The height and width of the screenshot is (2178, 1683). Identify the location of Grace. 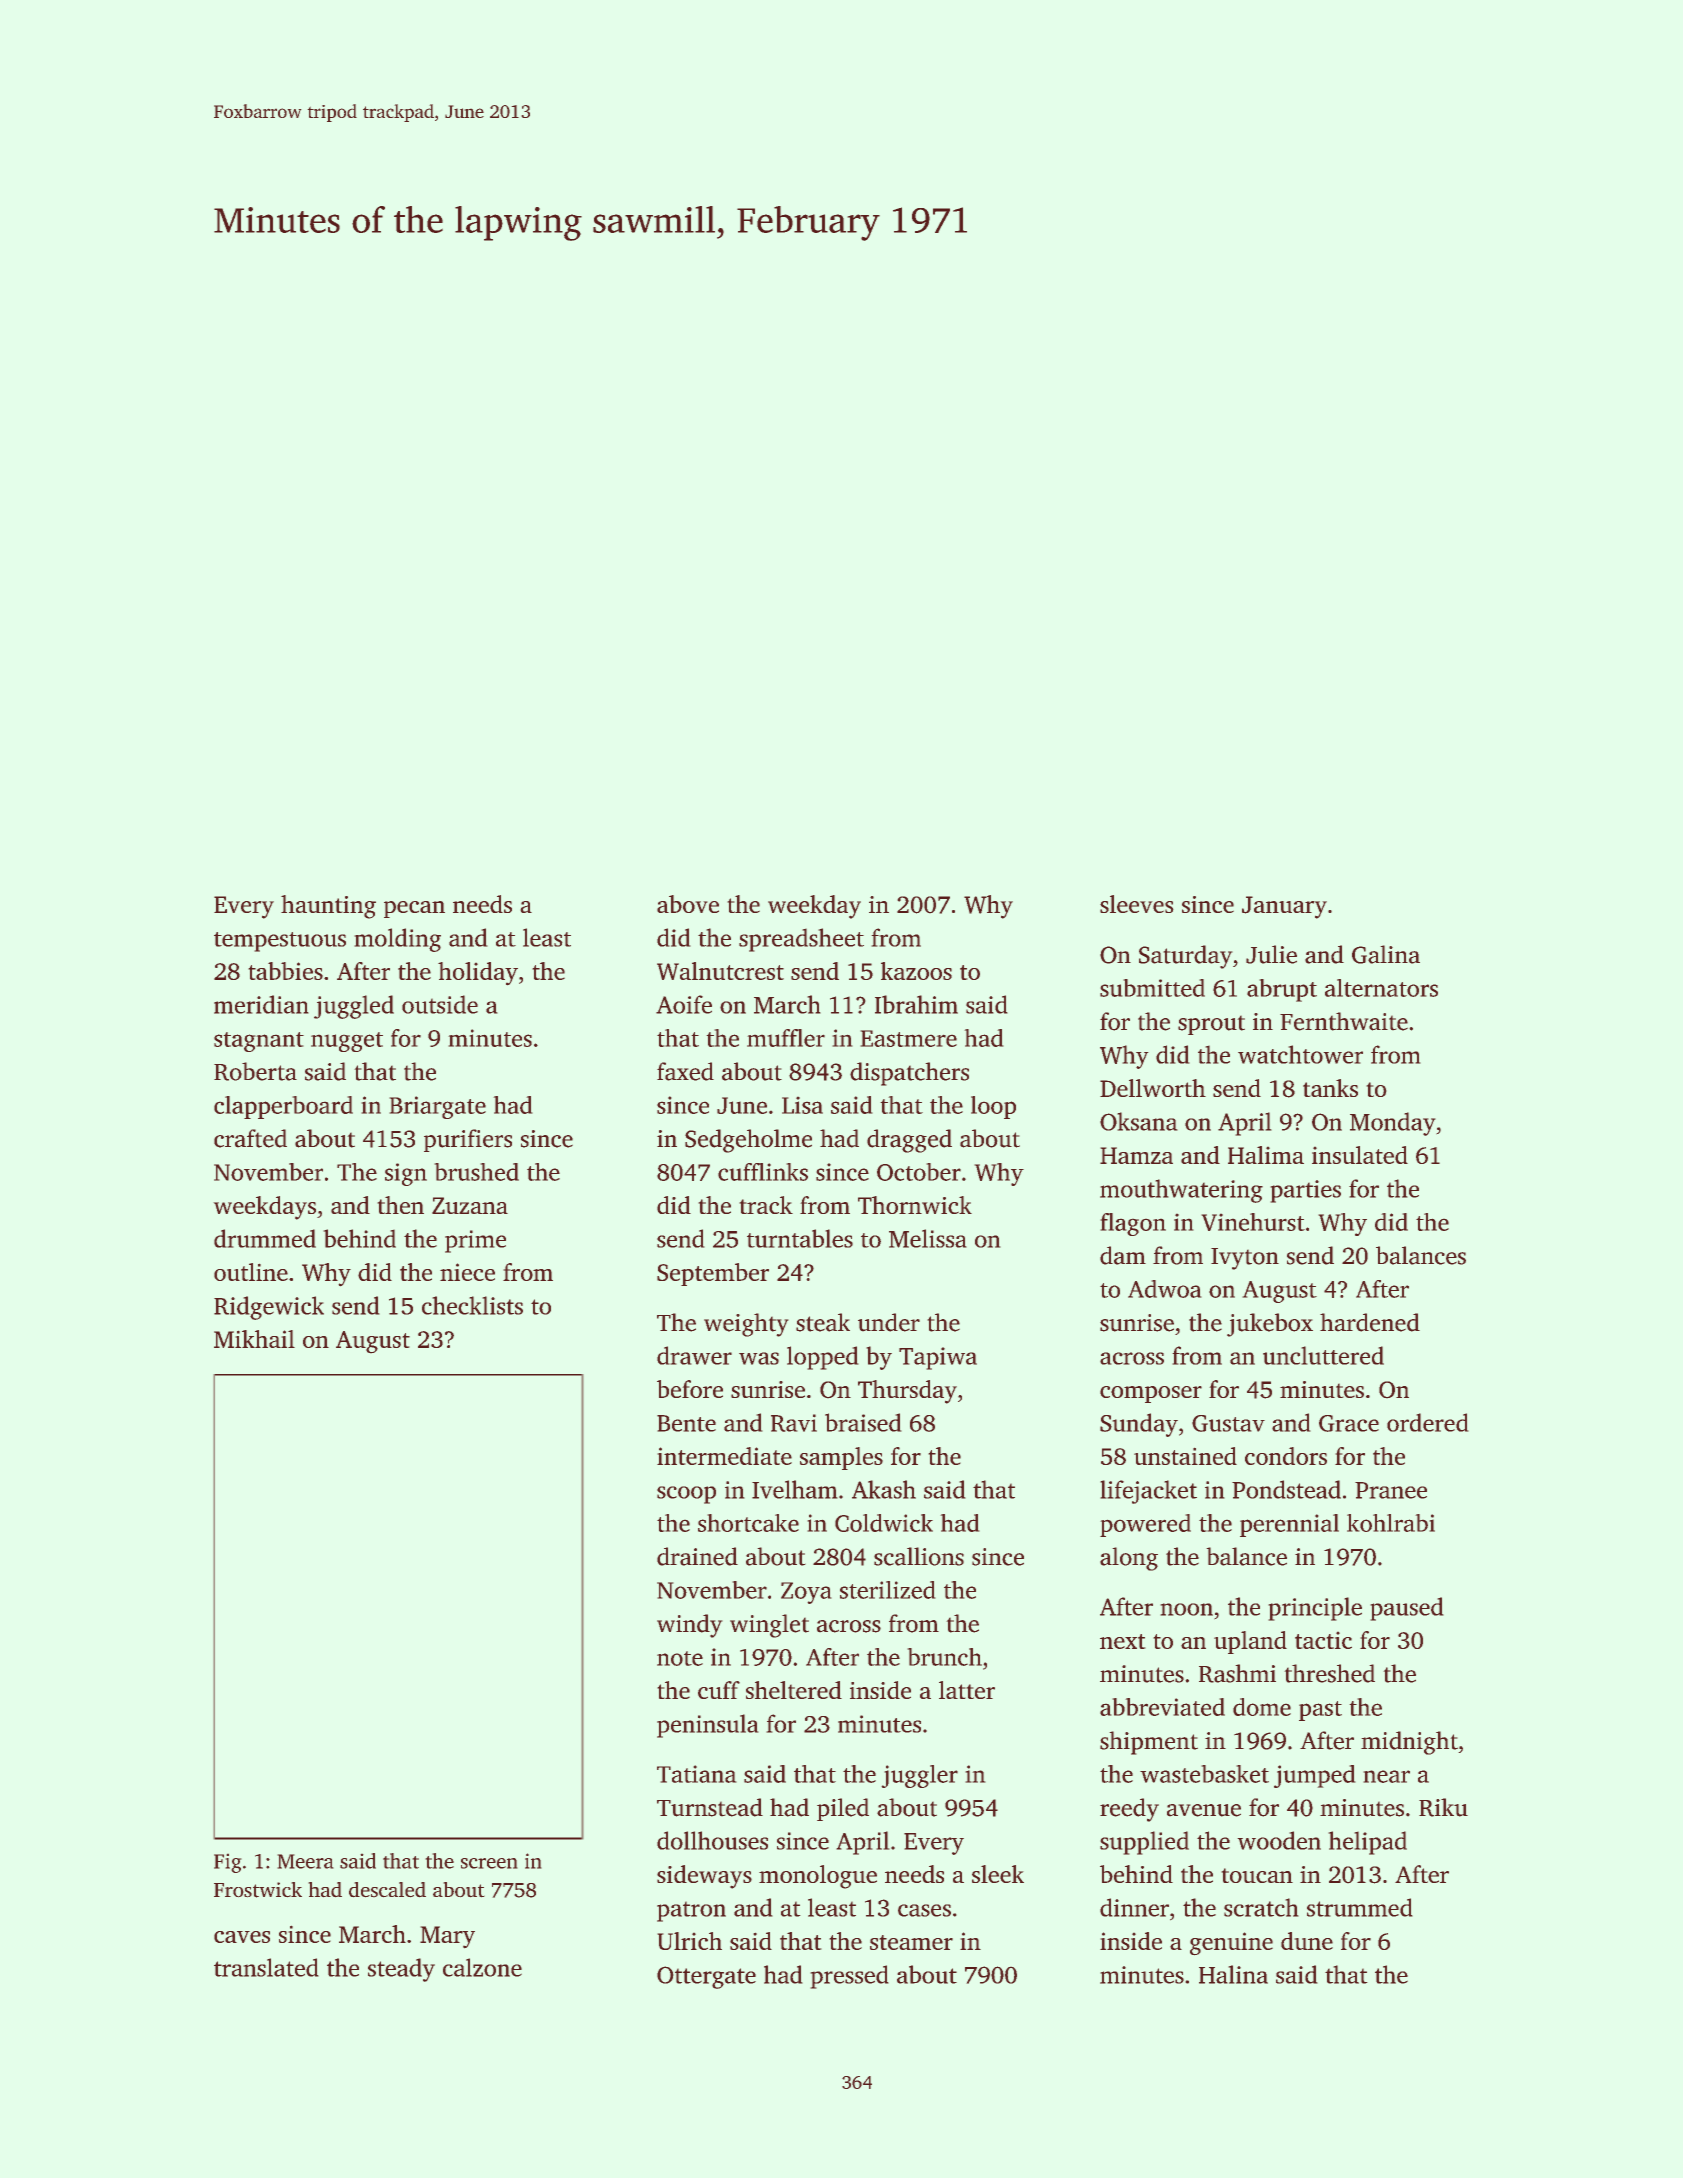
(1349, 1423).
